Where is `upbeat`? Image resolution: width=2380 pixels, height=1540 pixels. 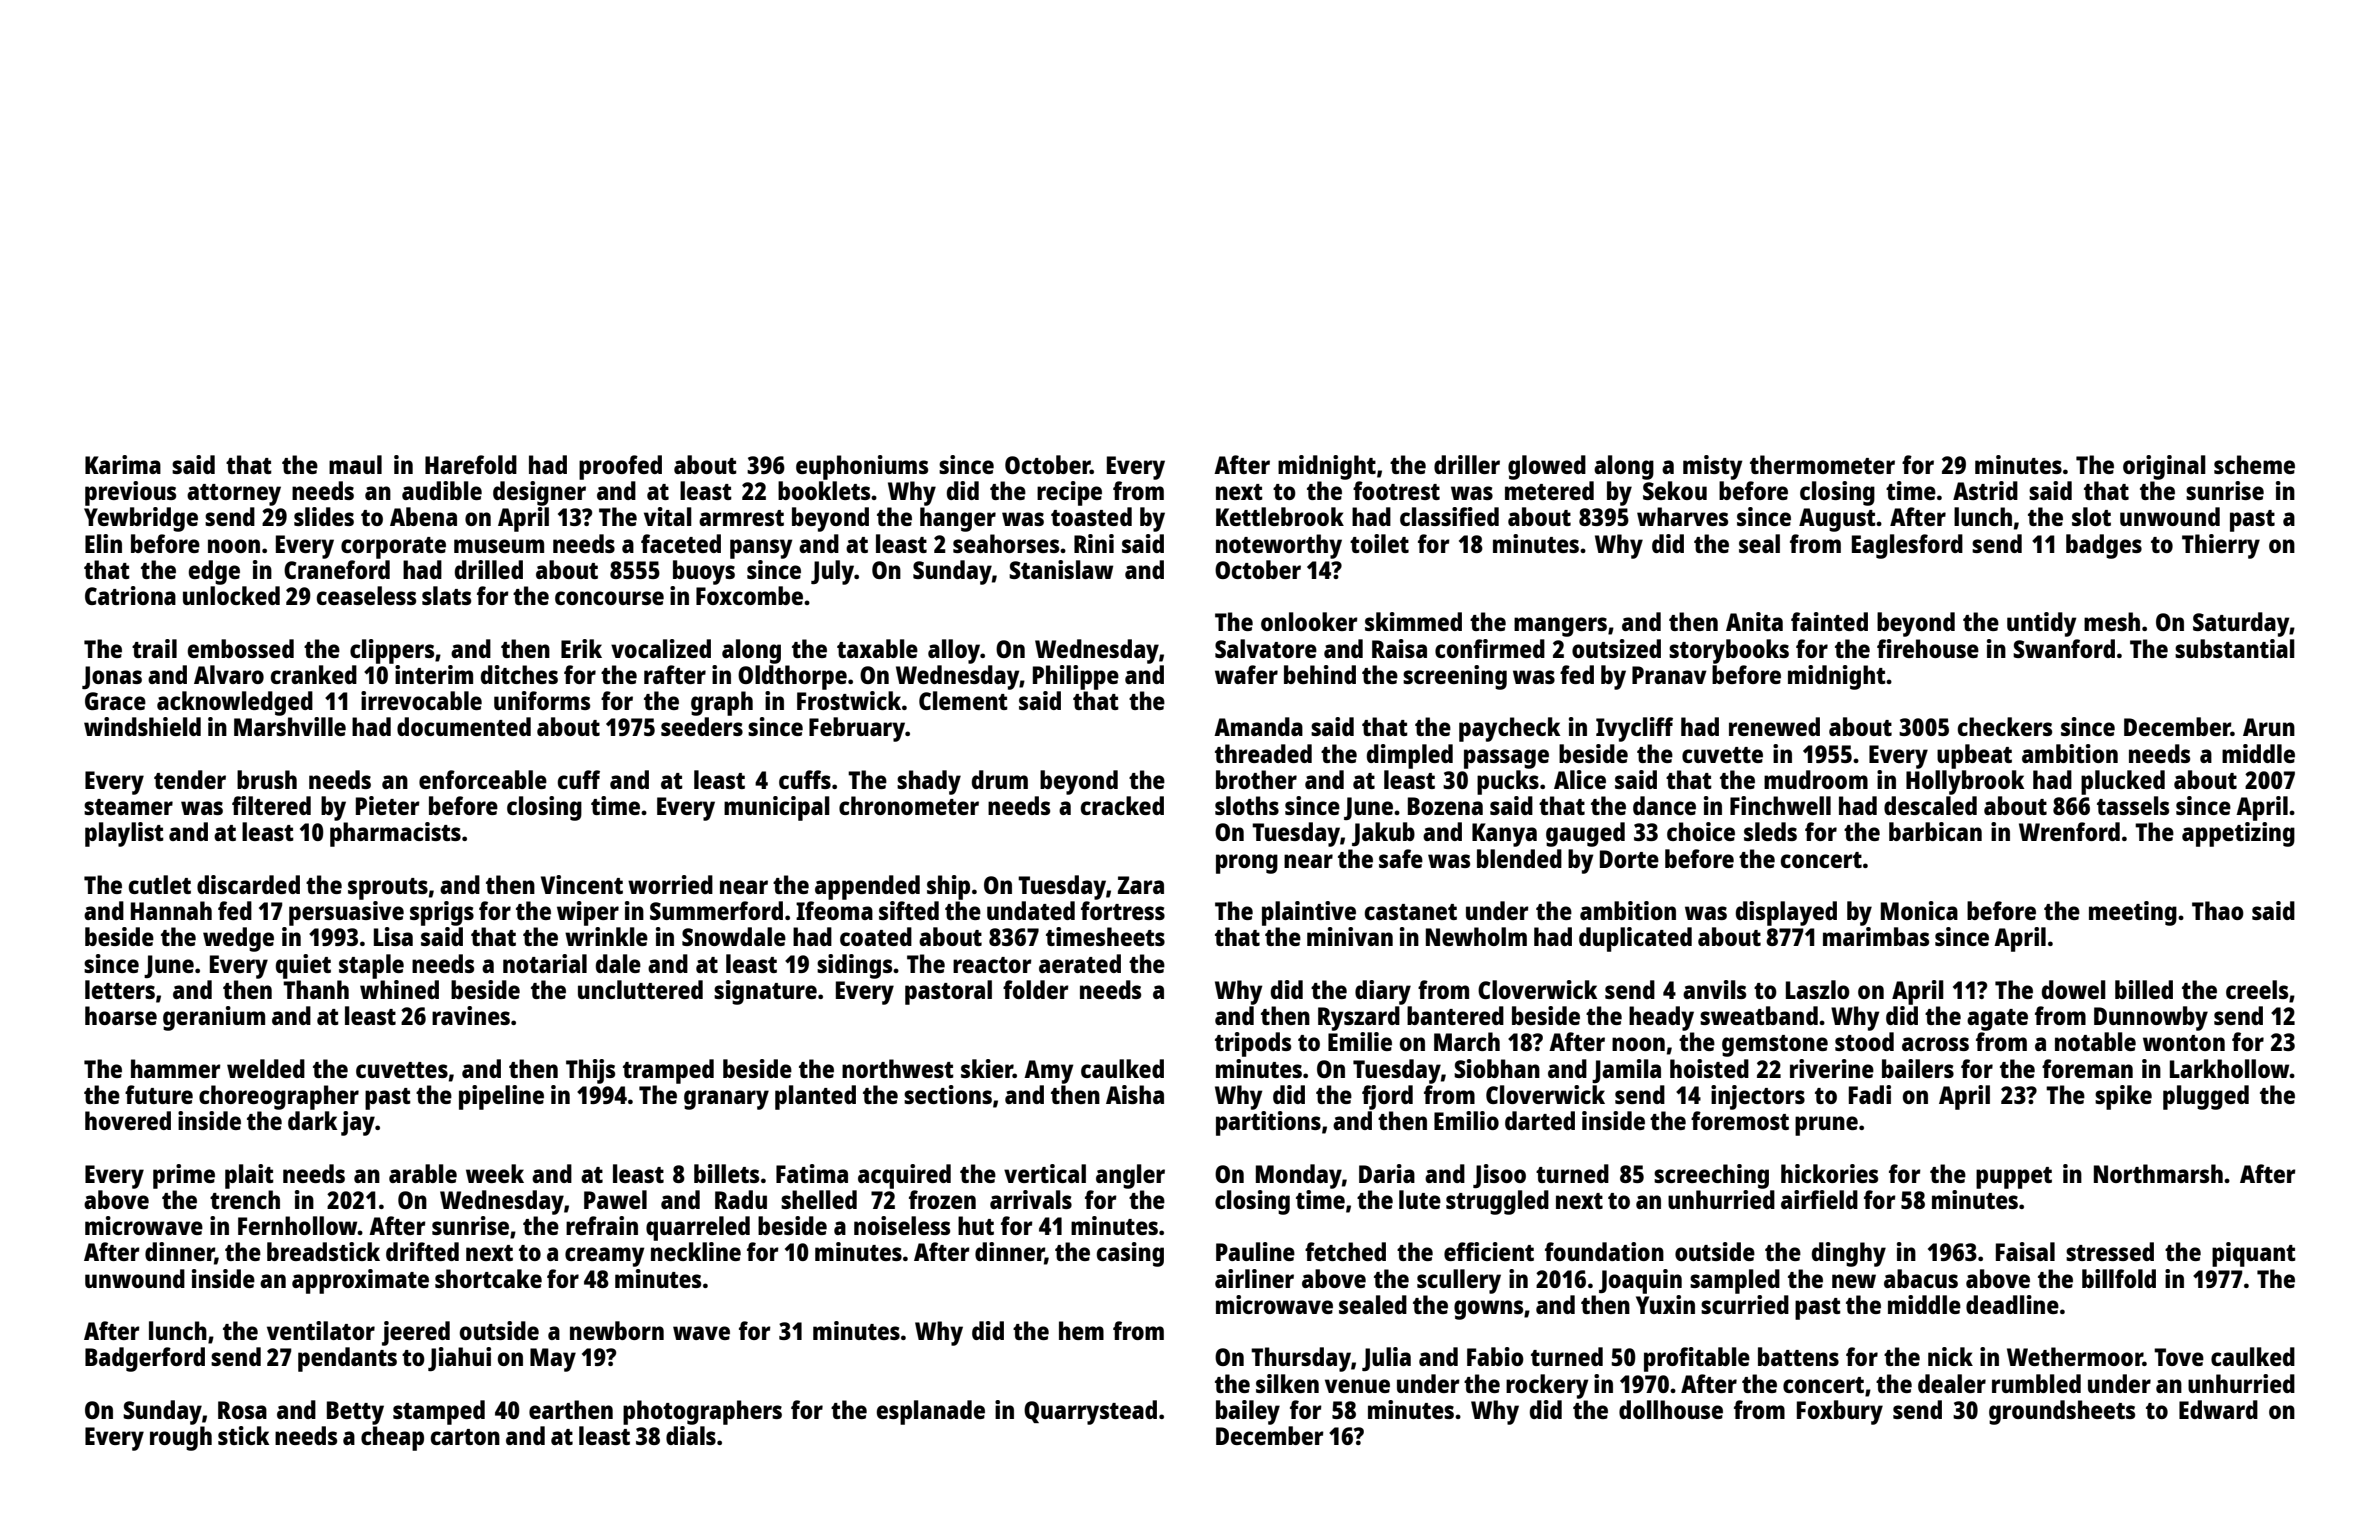
upbeat is located at coordinates (1974, 756).
